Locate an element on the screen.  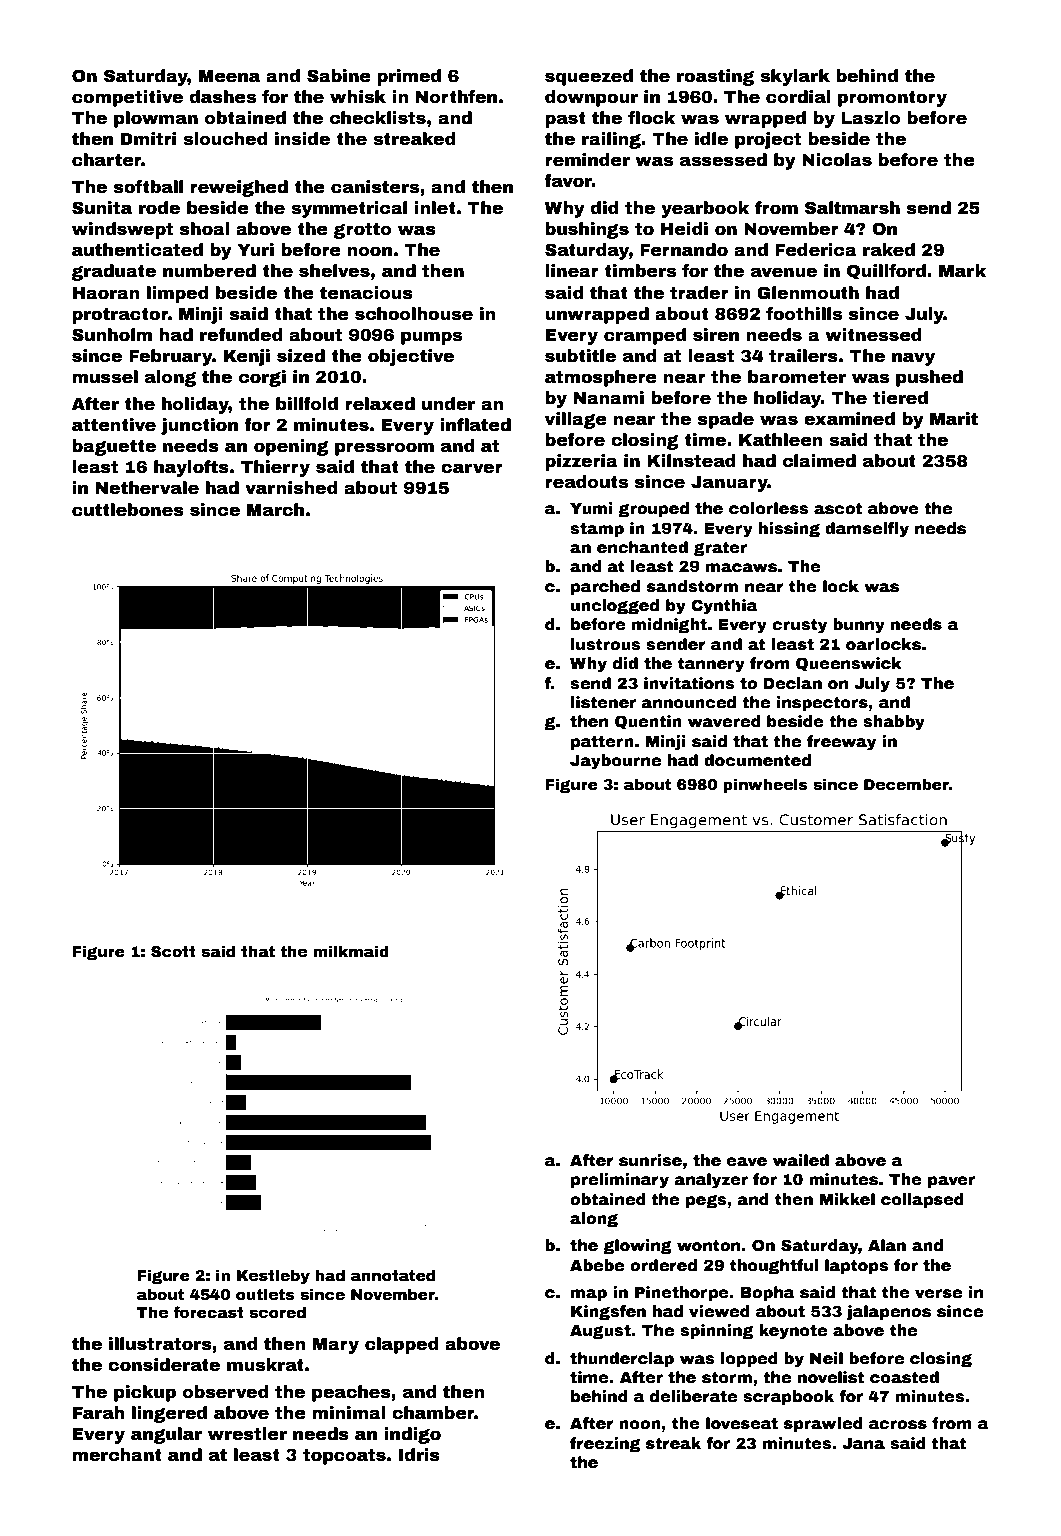
varnished is located at coordinates (291, 488).
